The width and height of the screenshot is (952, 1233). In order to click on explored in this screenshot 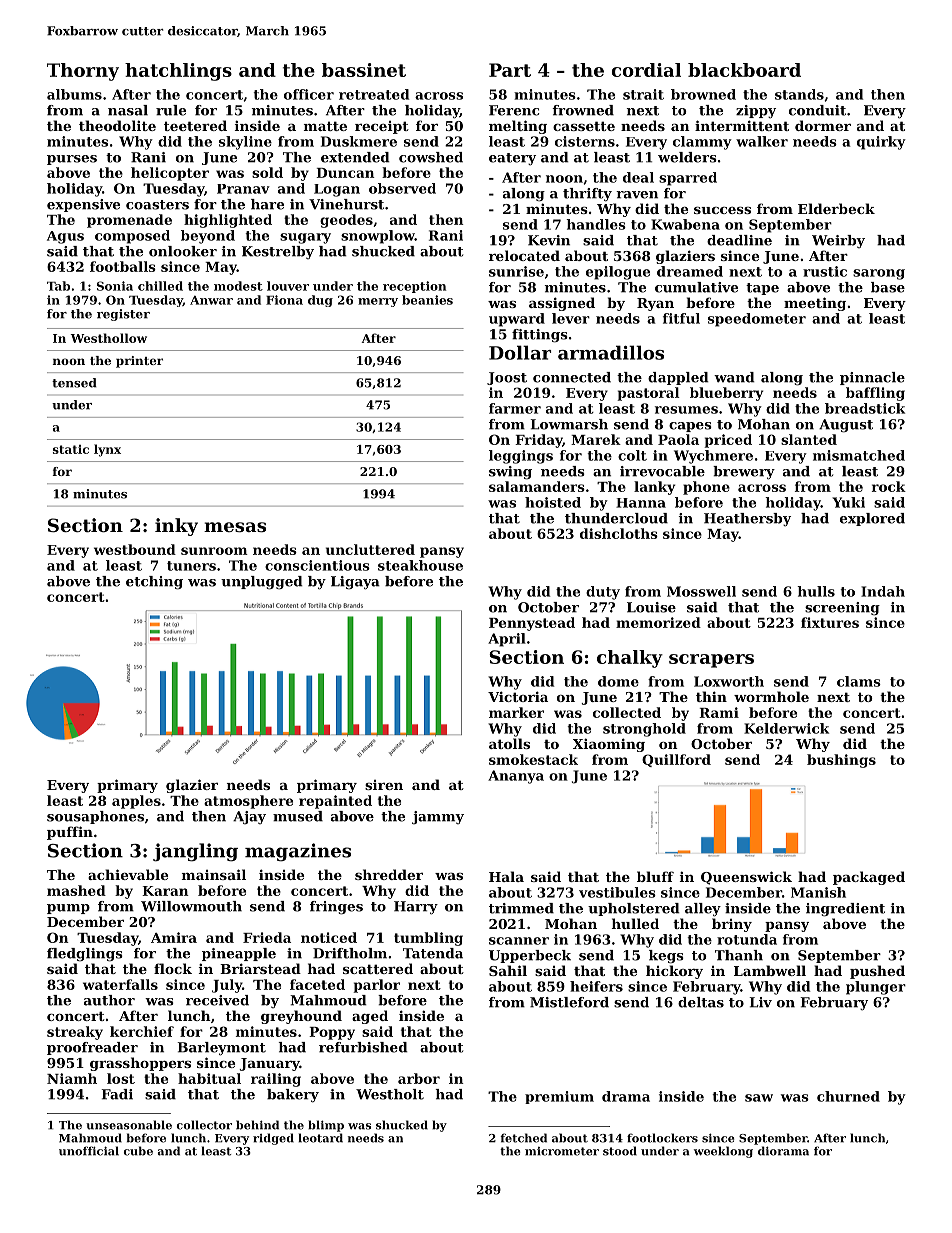, I will do `click(872, 519)`.
